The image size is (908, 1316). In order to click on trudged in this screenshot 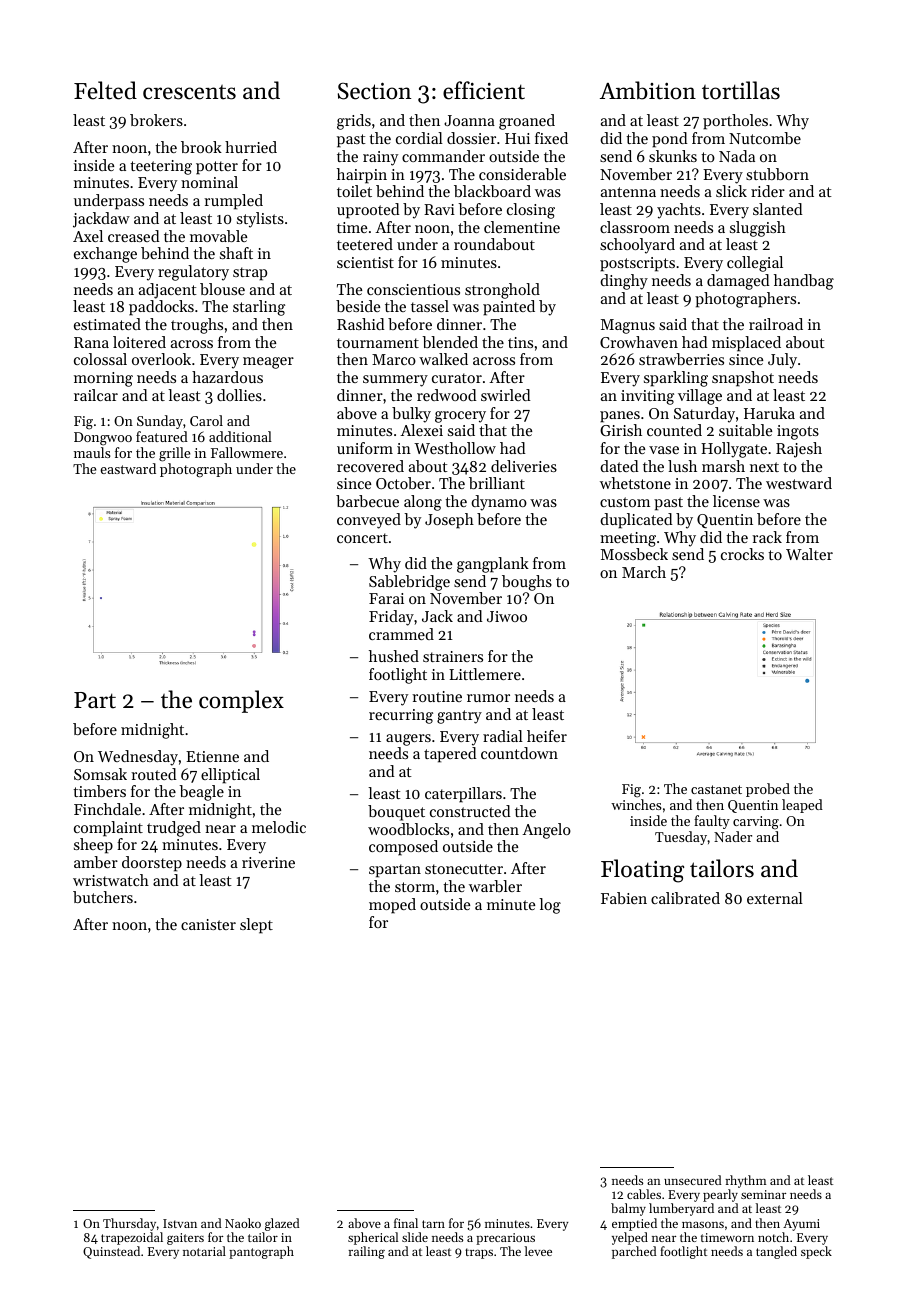, I will do `click(174, 829)`.
